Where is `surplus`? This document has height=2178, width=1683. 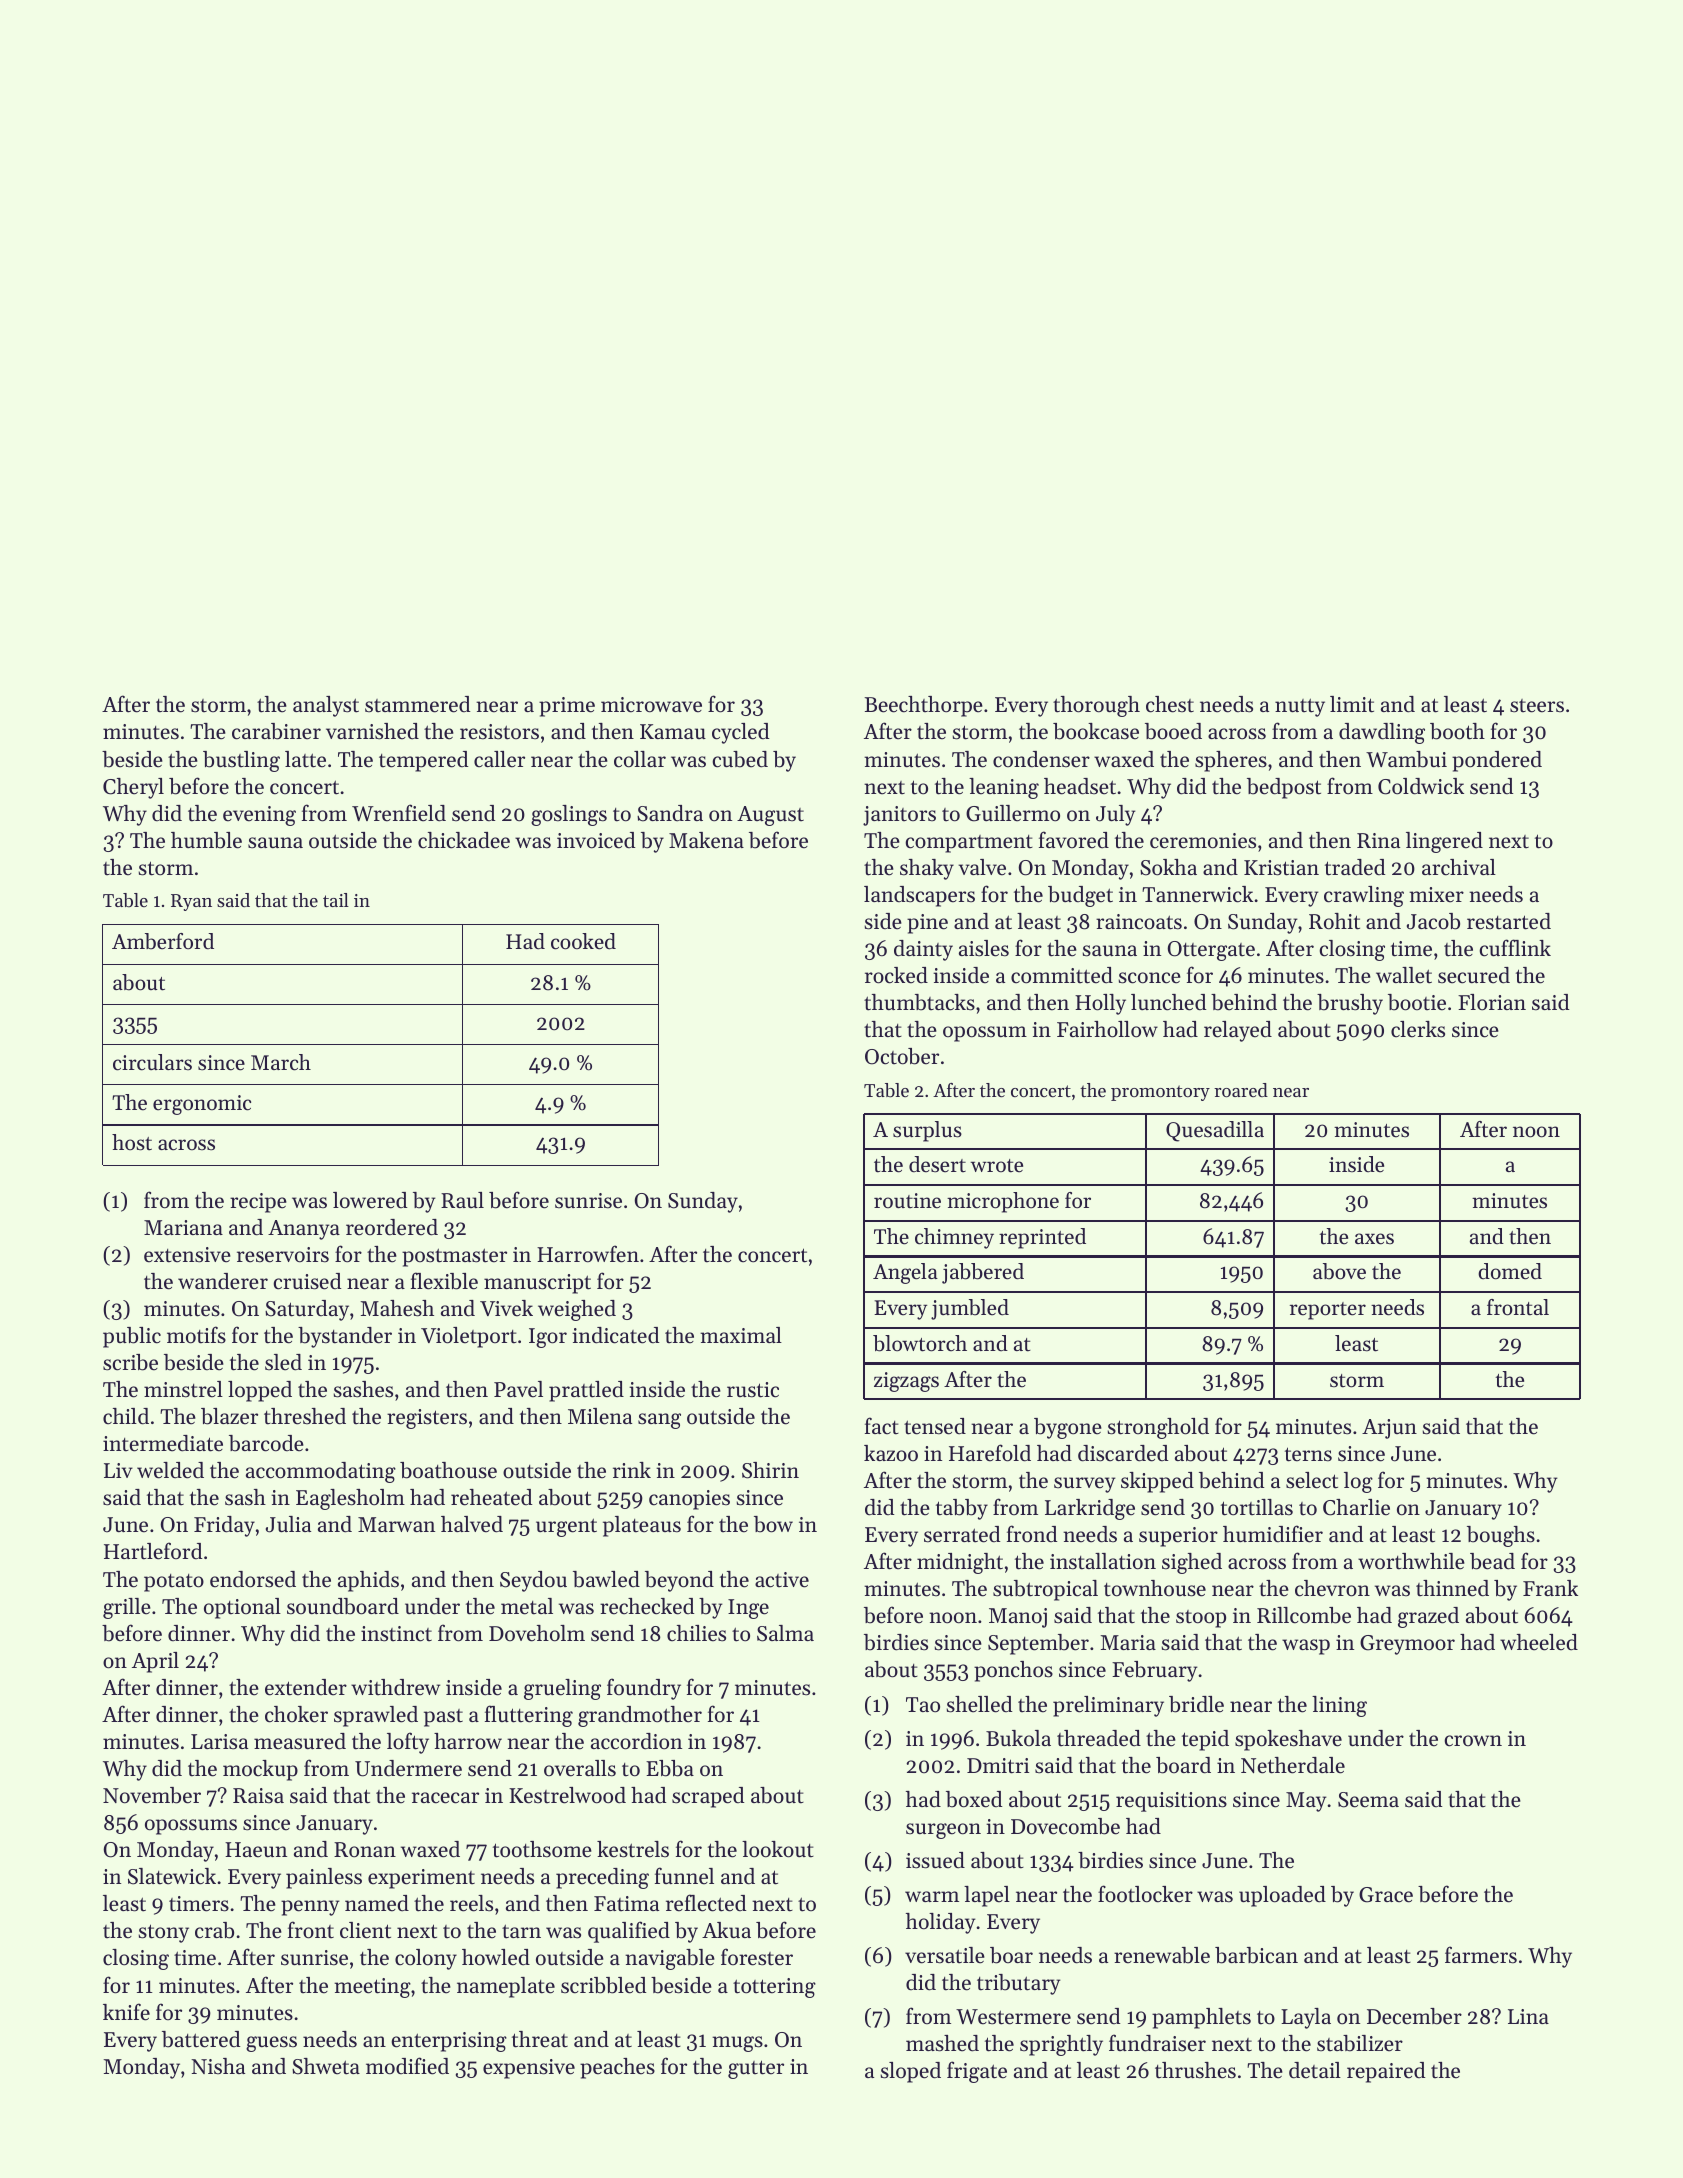
surplus is located at coordinates (927, 1131).
